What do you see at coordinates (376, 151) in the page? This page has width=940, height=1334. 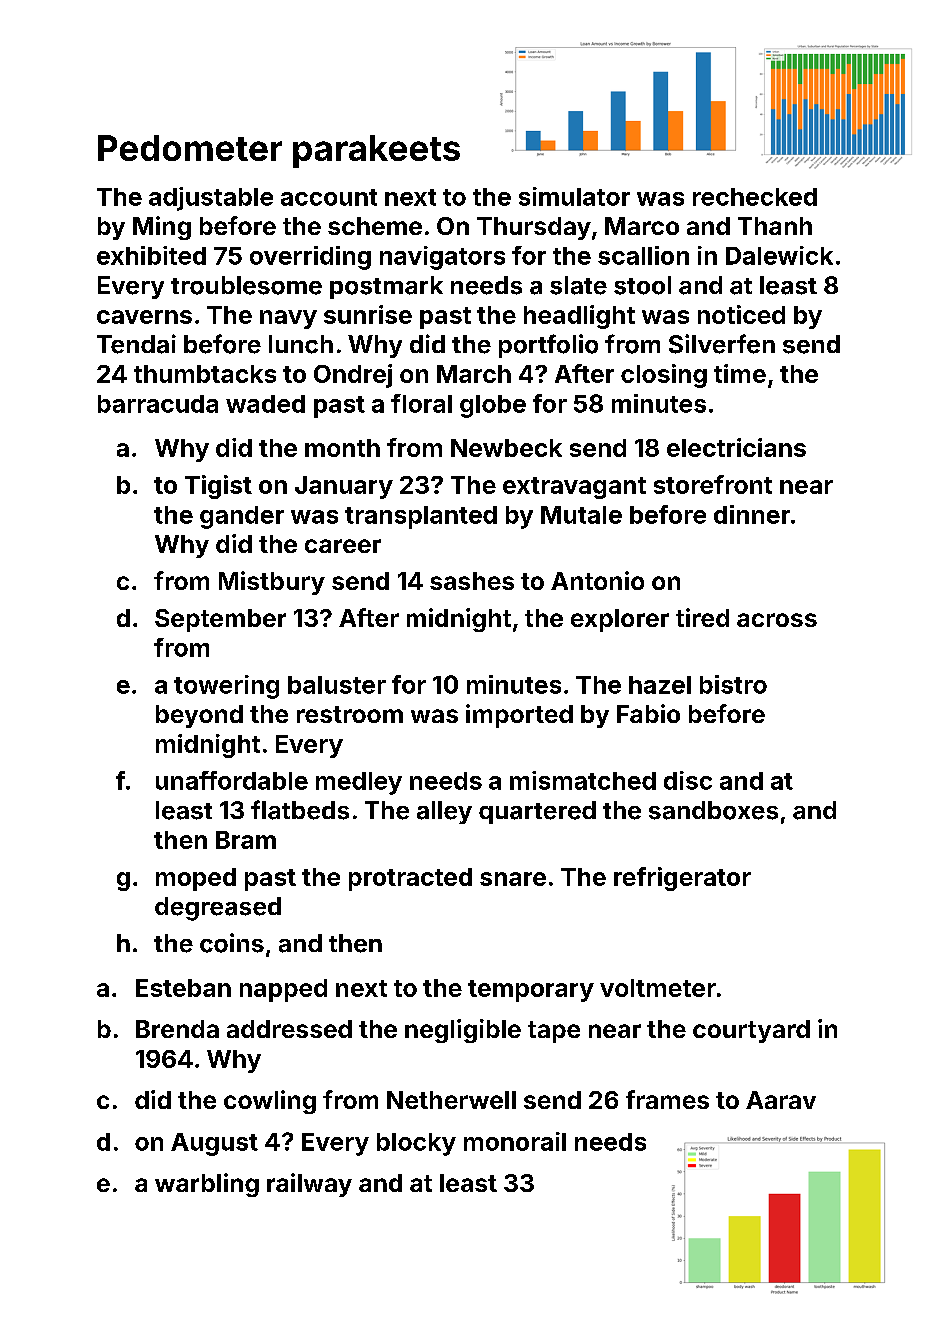 I see `parakeets` at bounding box center [376, 151].
